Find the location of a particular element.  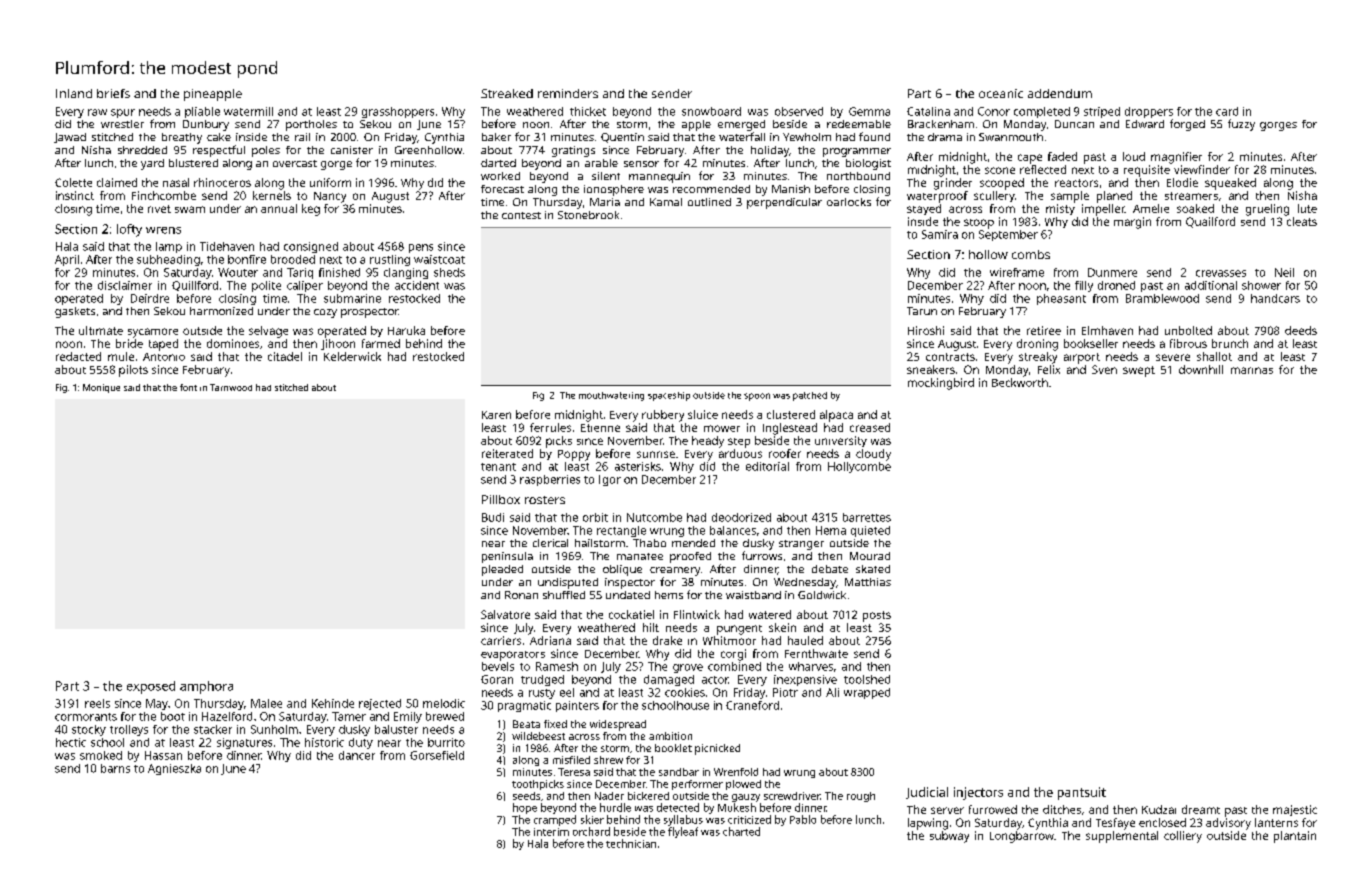

dancer is located at coordinates (357, 755).
